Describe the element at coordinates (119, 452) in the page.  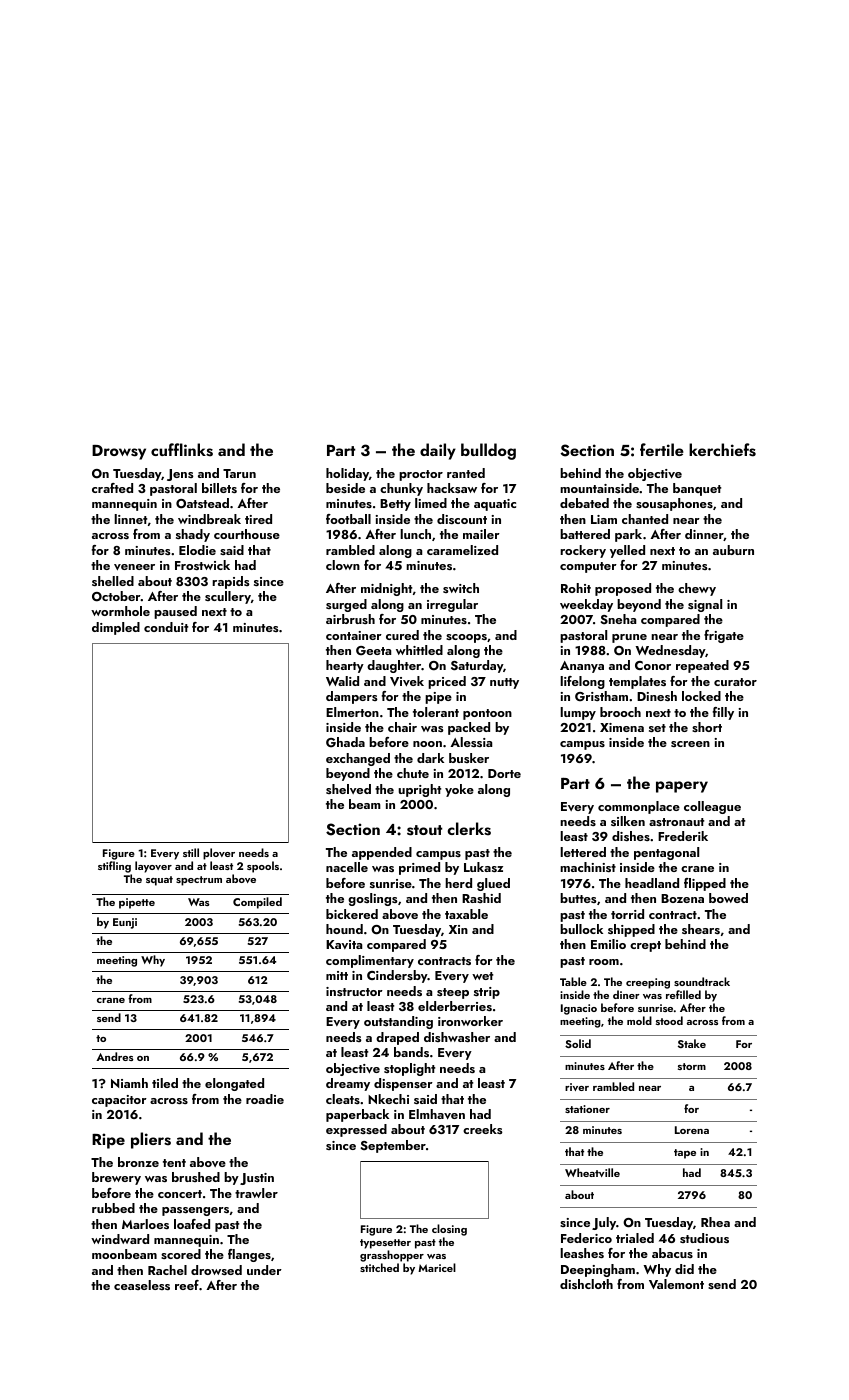
I see `Drowsy` at that location.
